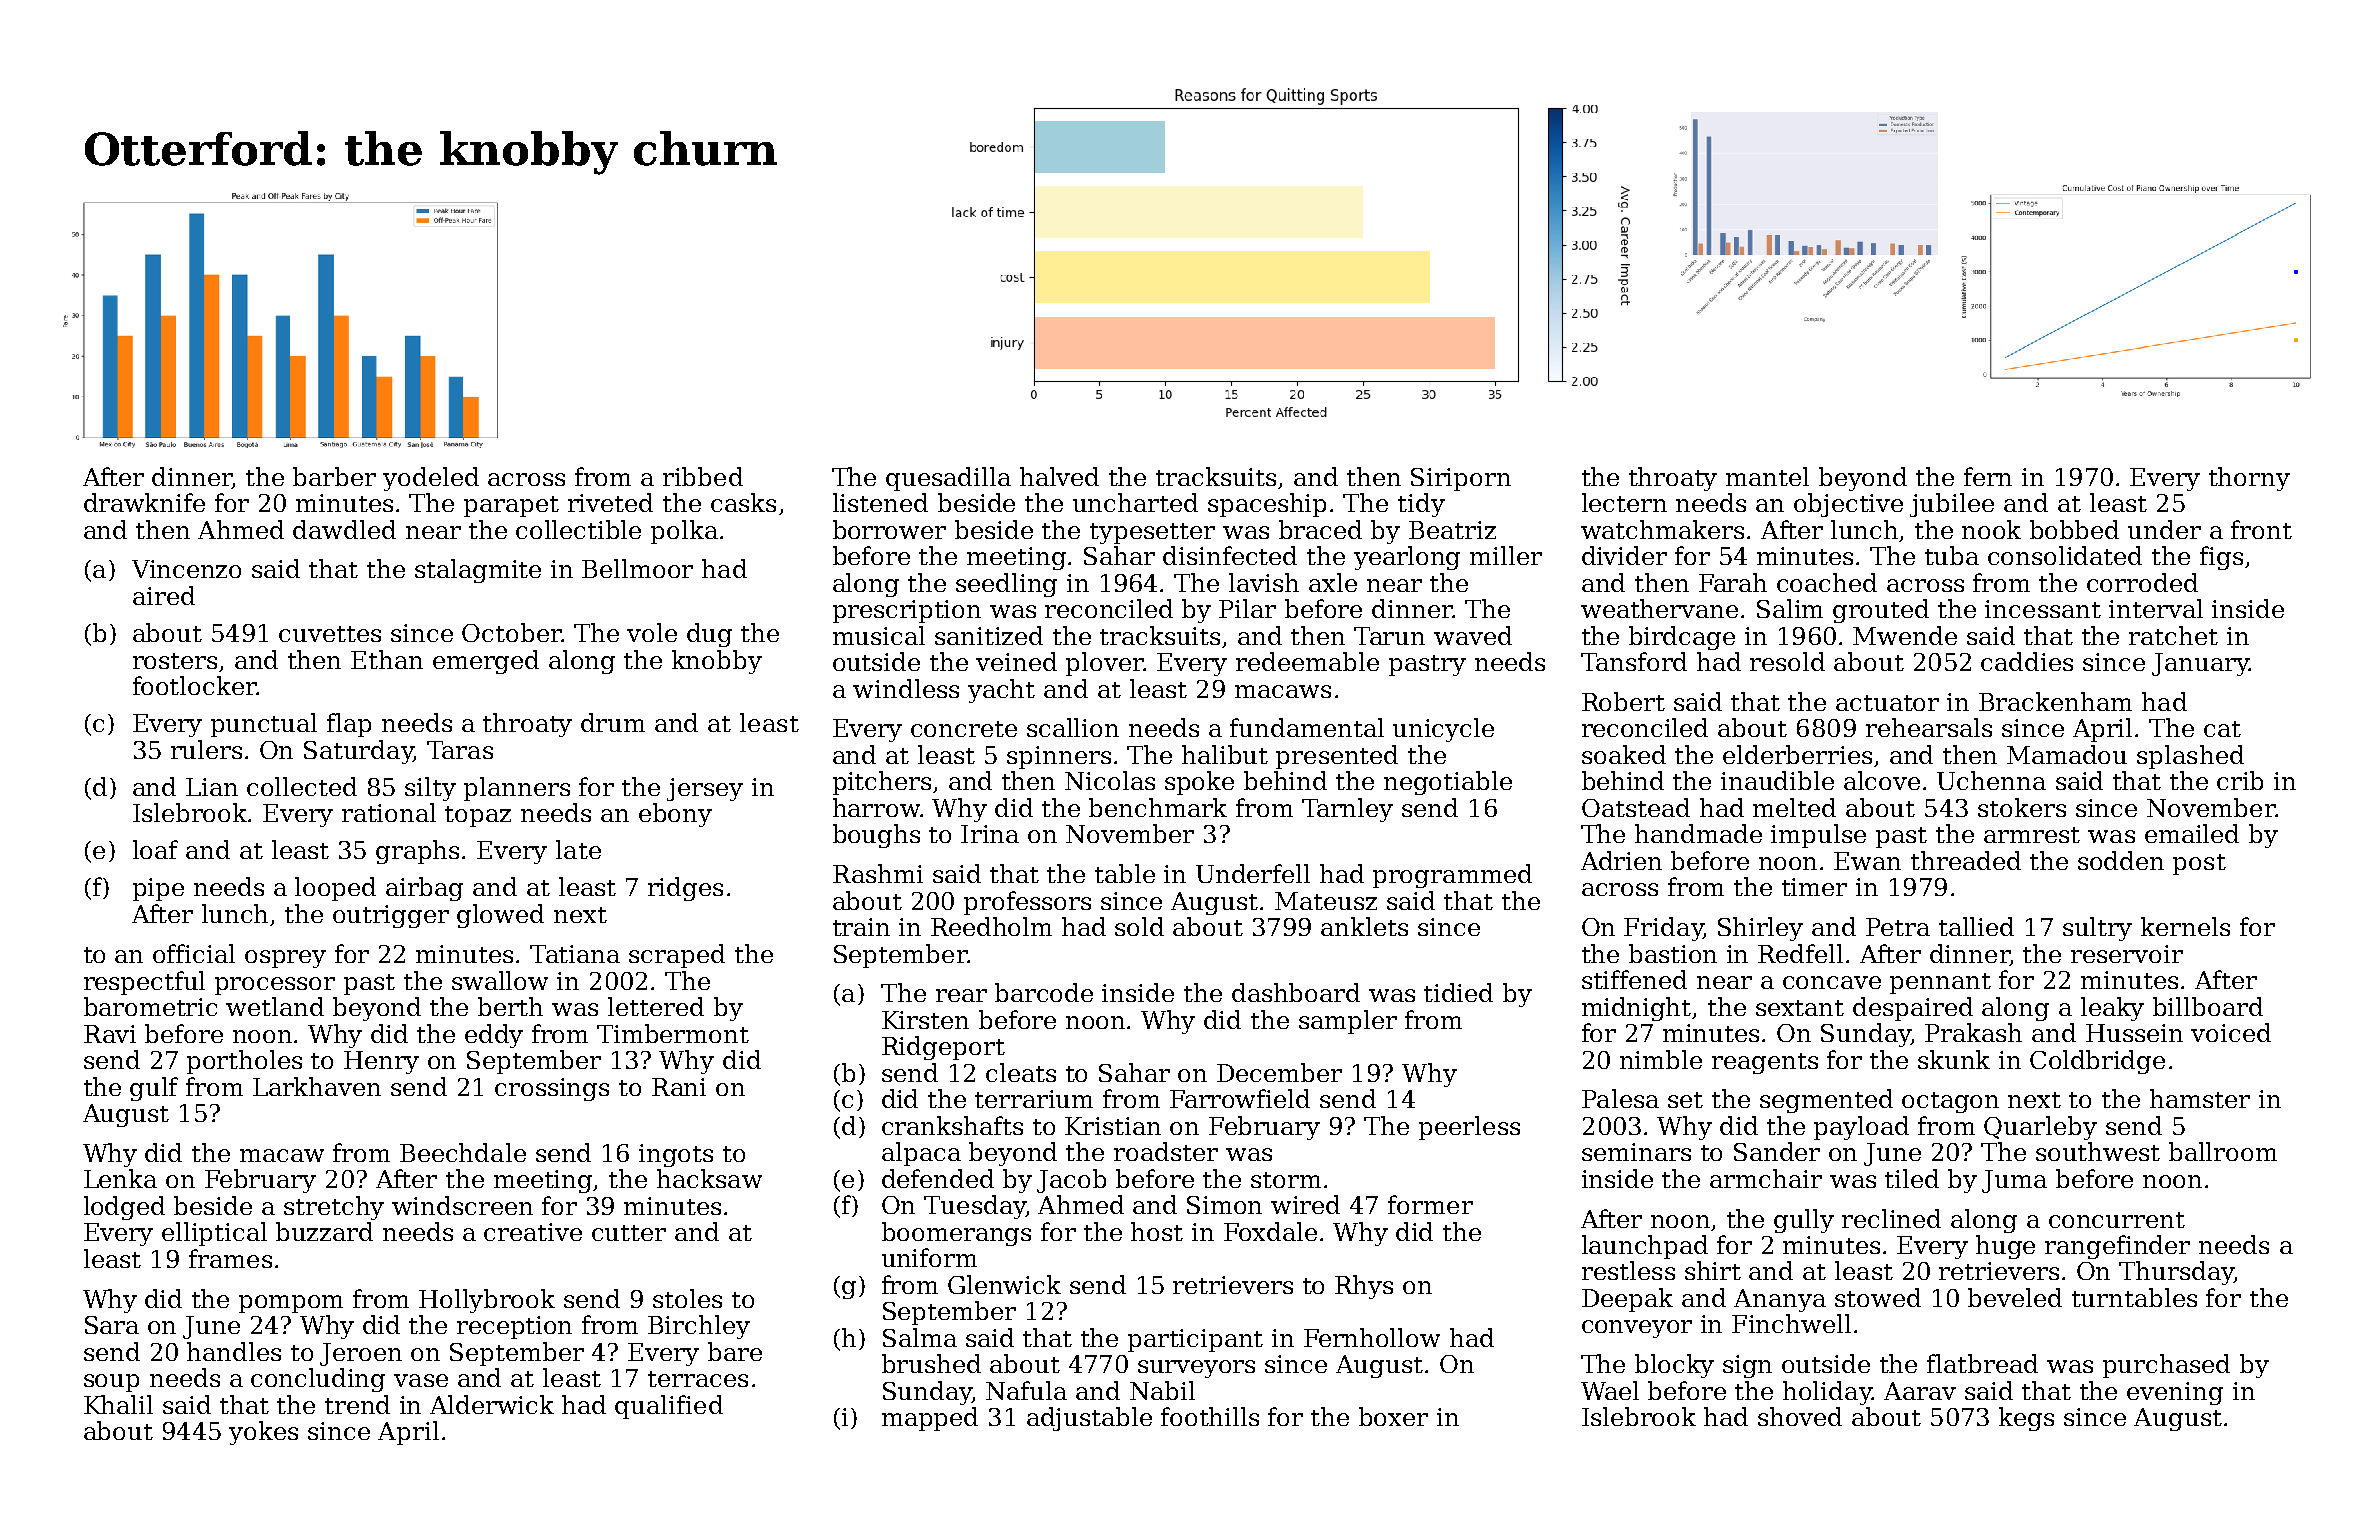 The height and width of the document is (1540, 2380). I want to click on Vincenzo, so click(186, 569).
